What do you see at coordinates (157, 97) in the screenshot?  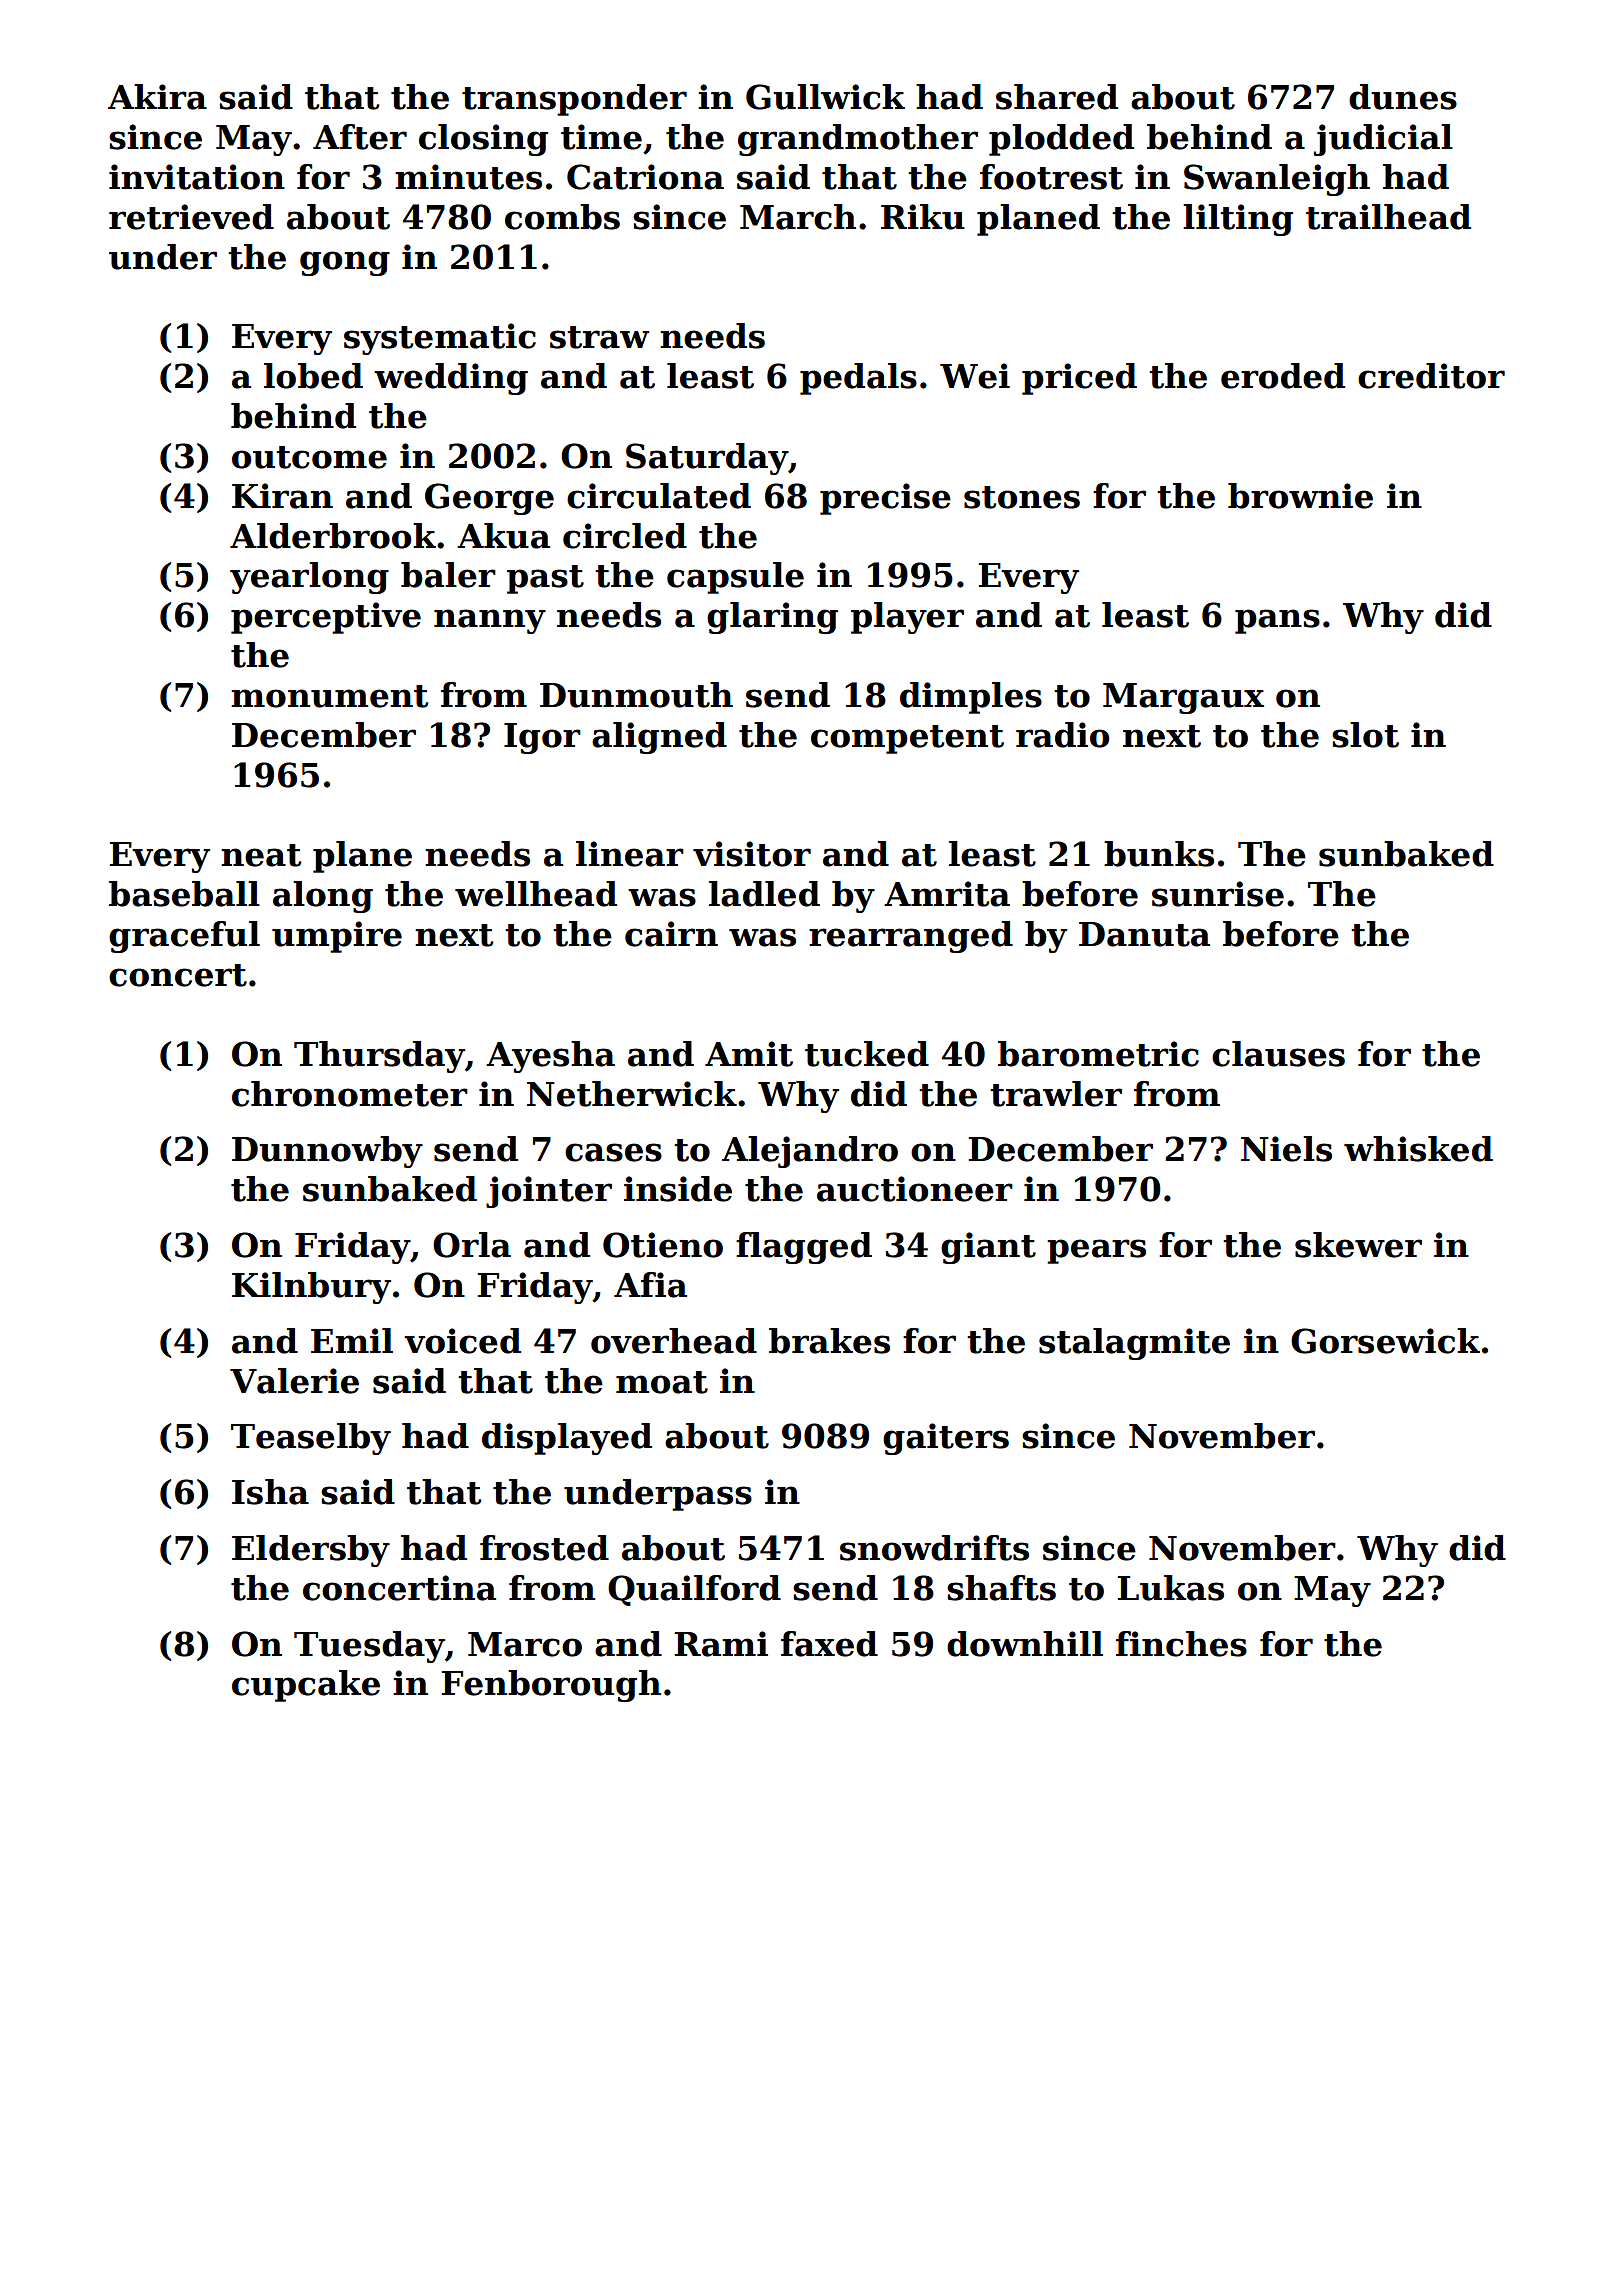 I see `Akira` at bounding box center [157, 97].
